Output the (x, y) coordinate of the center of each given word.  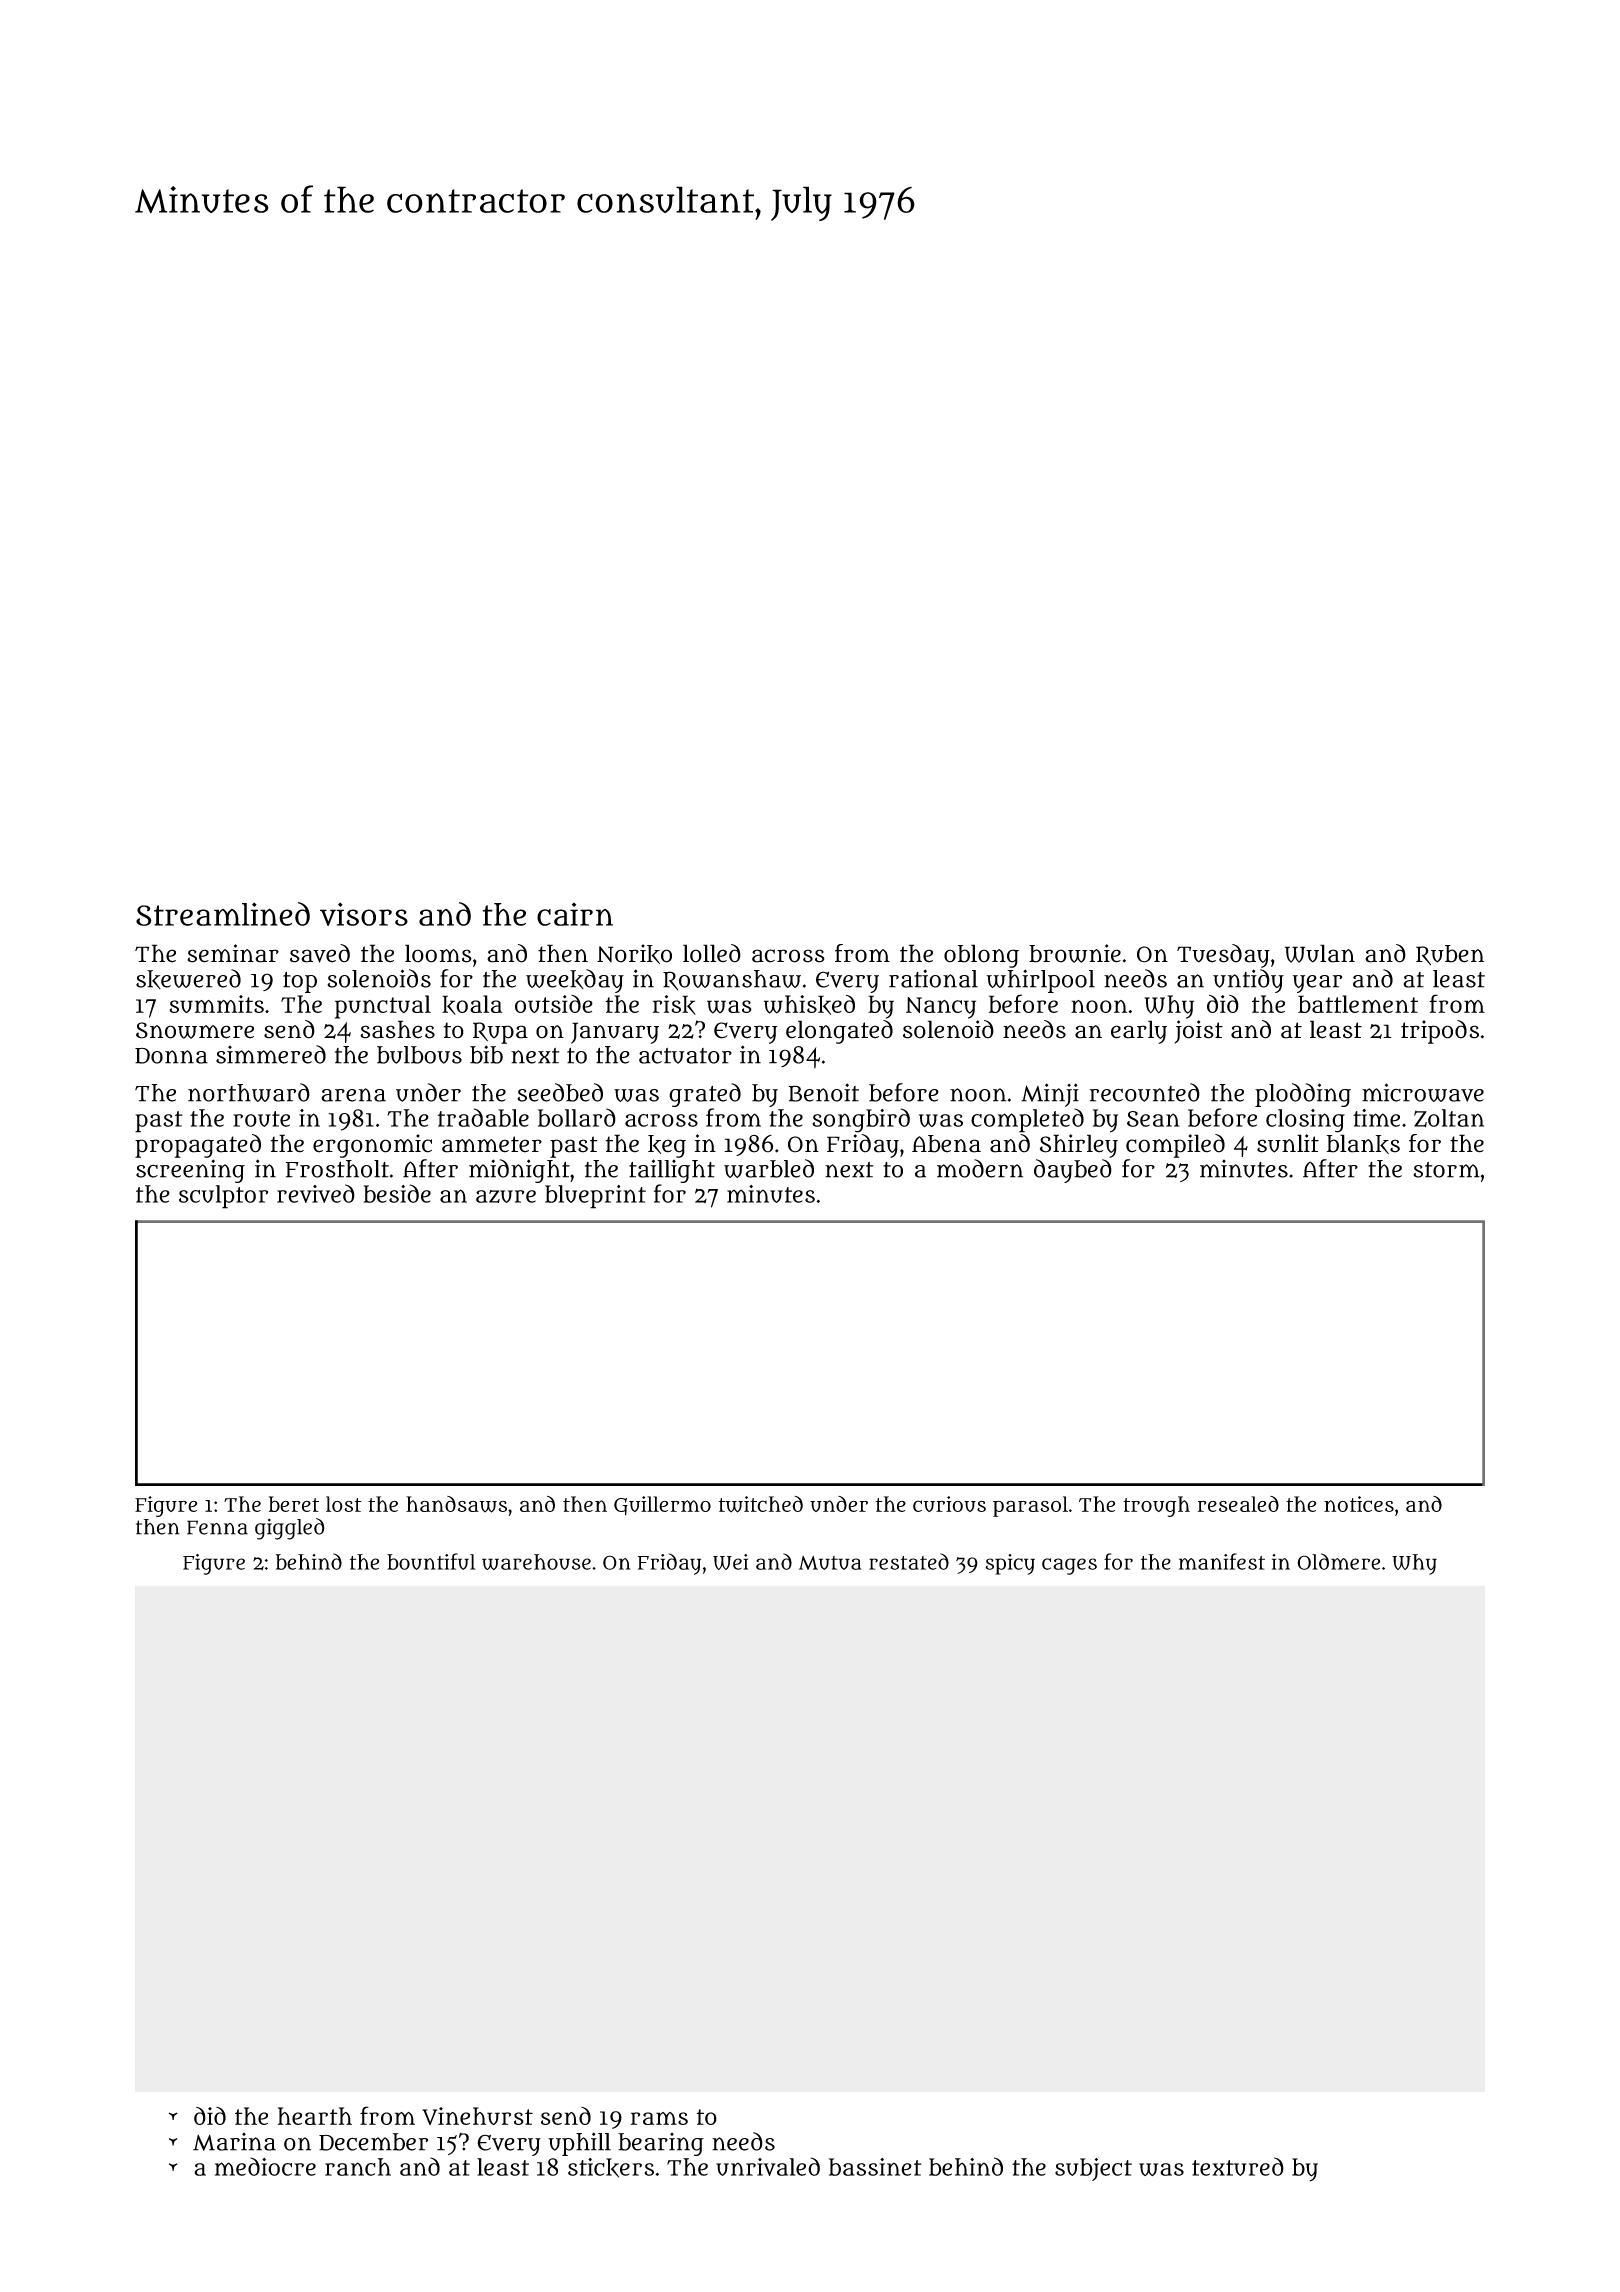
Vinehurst (477, 2116)
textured (1238, 2166)
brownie (1075, 953)
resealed (1238, 1504)
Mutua (830, 1563)
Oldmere (1338, 1561)
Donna (171, 1055)
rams (659, 2118)
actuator (685, 1056)
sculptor (223, 1197)
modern (980, 1168)
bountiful (431, 1561)
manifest (1222, 1561)
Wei (730, 1562)
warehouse (536, 1562)
